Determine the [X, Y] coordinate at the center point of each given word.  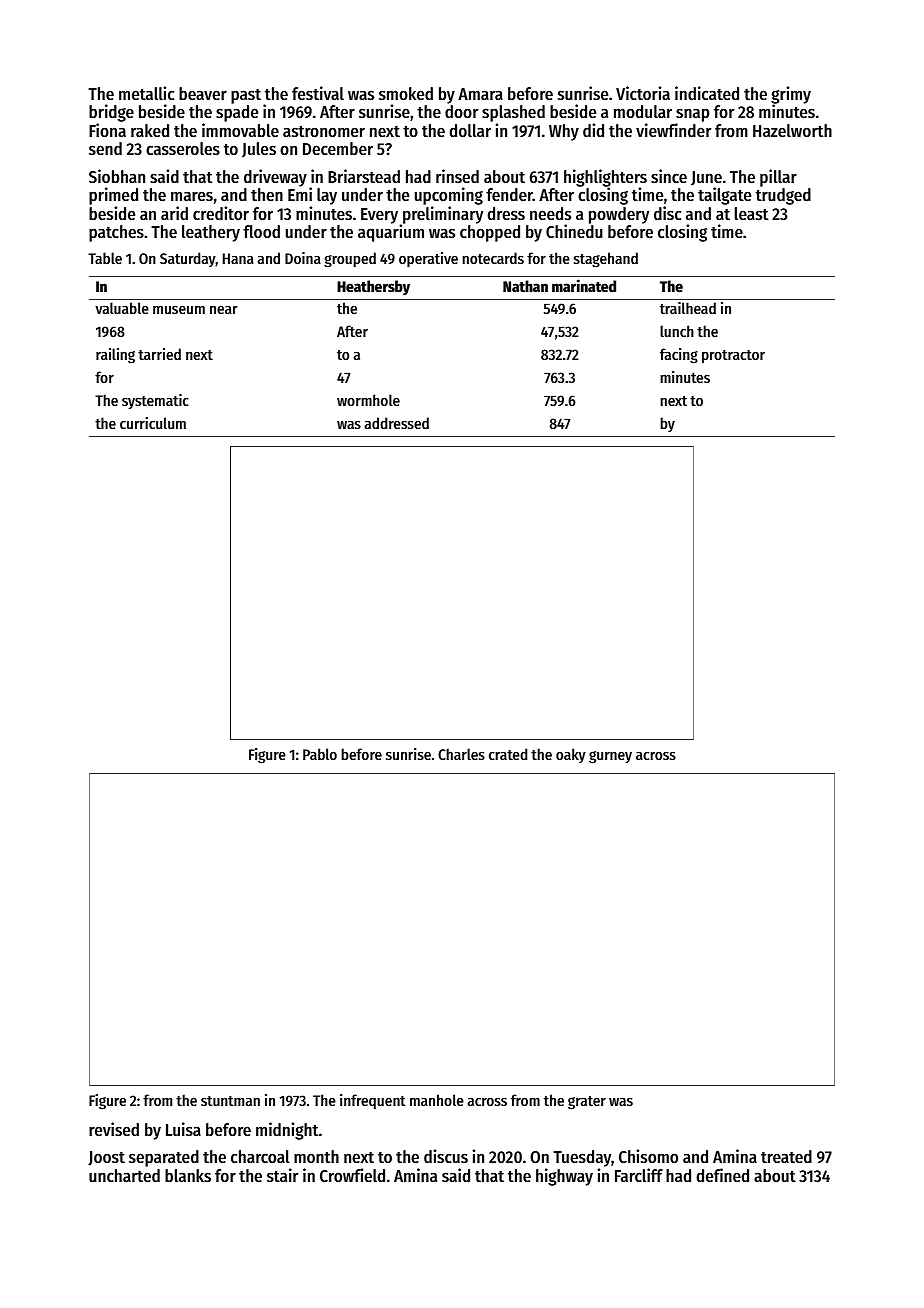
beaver [203, 93]
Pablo [320, 754]
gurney [610, 757]
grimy [791, 95]
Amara [480, 94]
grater [587, 1103]
